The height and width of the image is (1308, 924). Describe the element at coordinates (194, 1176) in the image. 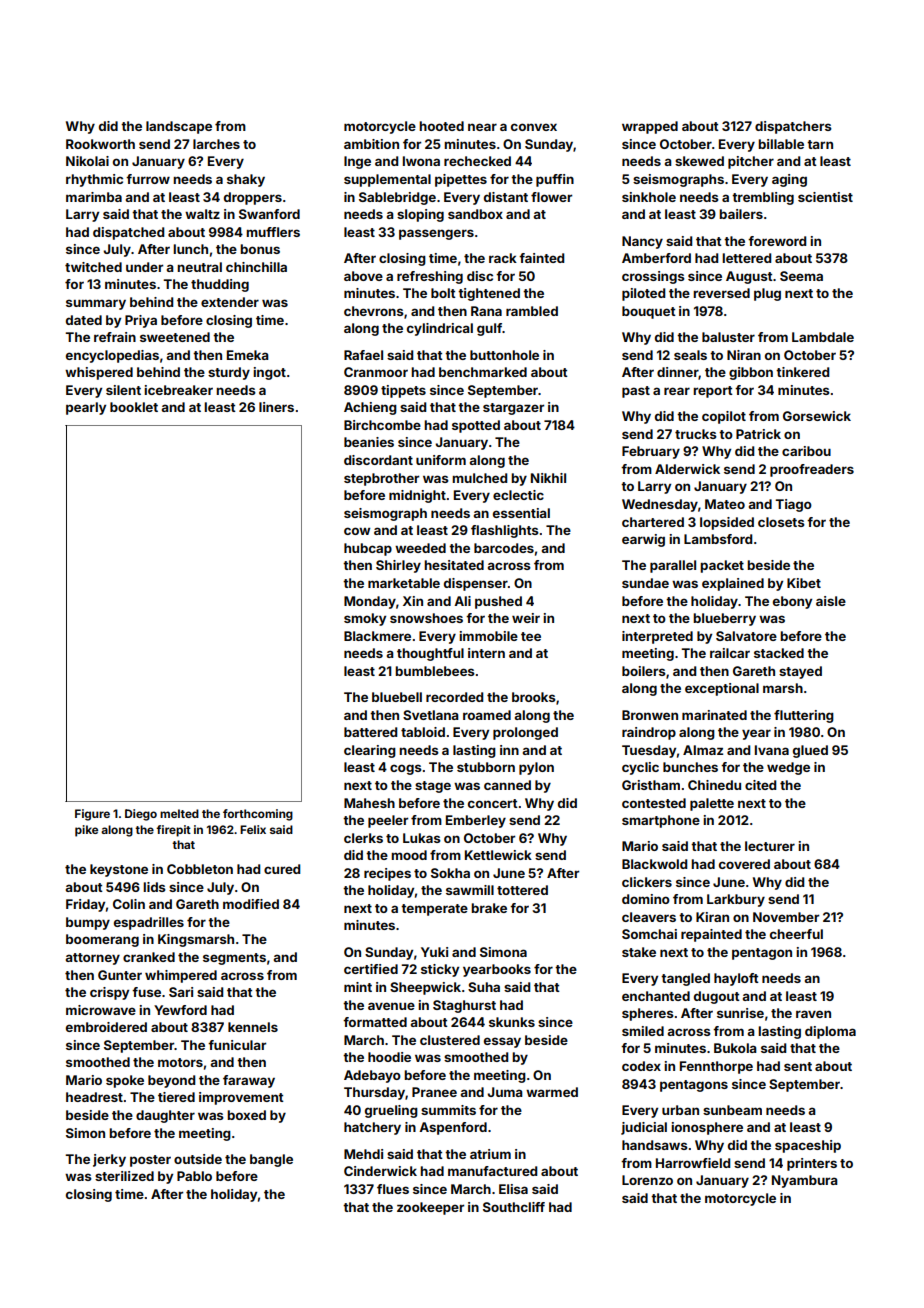

I see `Pablo` at that location.
